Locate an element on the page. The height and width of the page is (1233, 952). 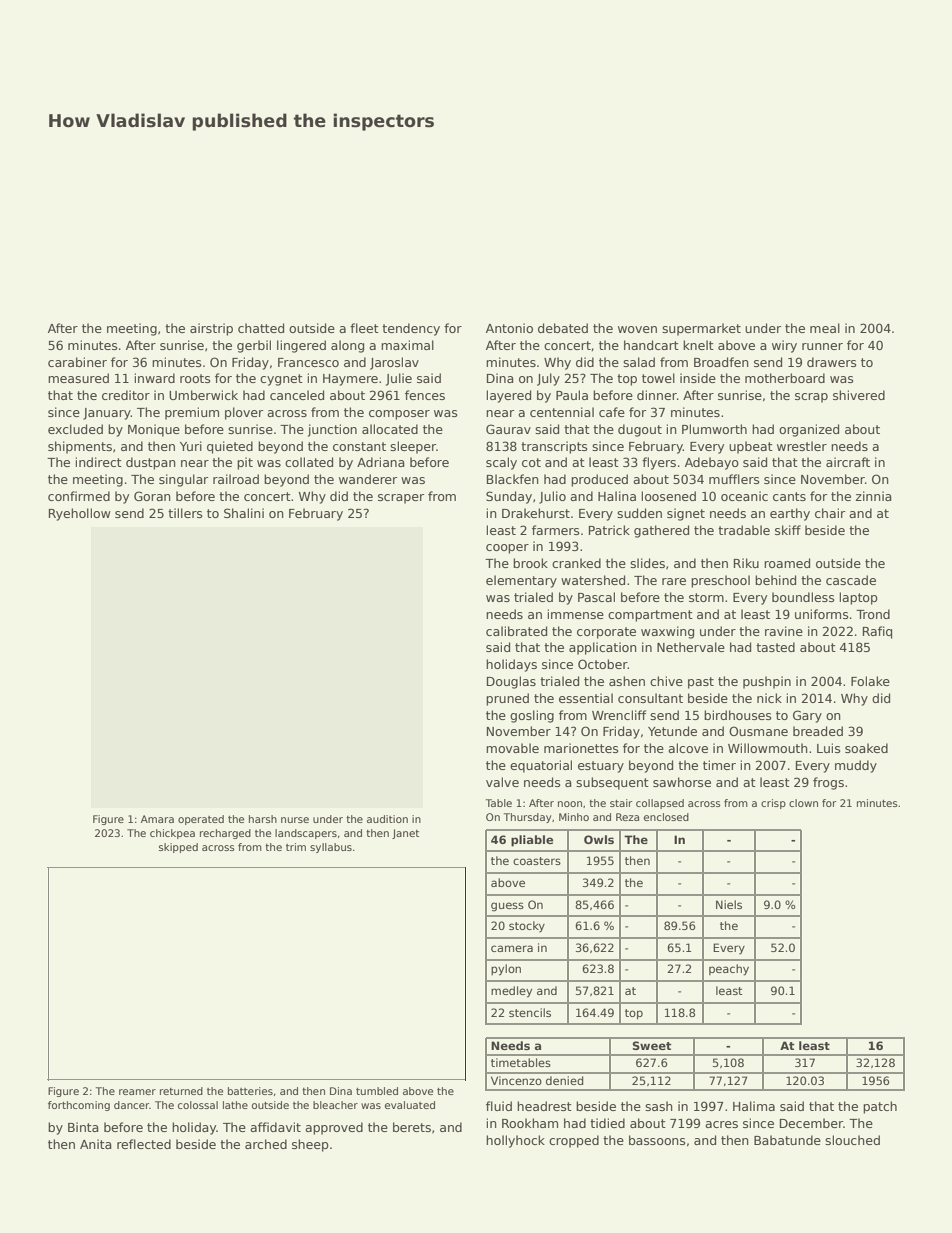
Amara is located at coordinates (157, 819).
